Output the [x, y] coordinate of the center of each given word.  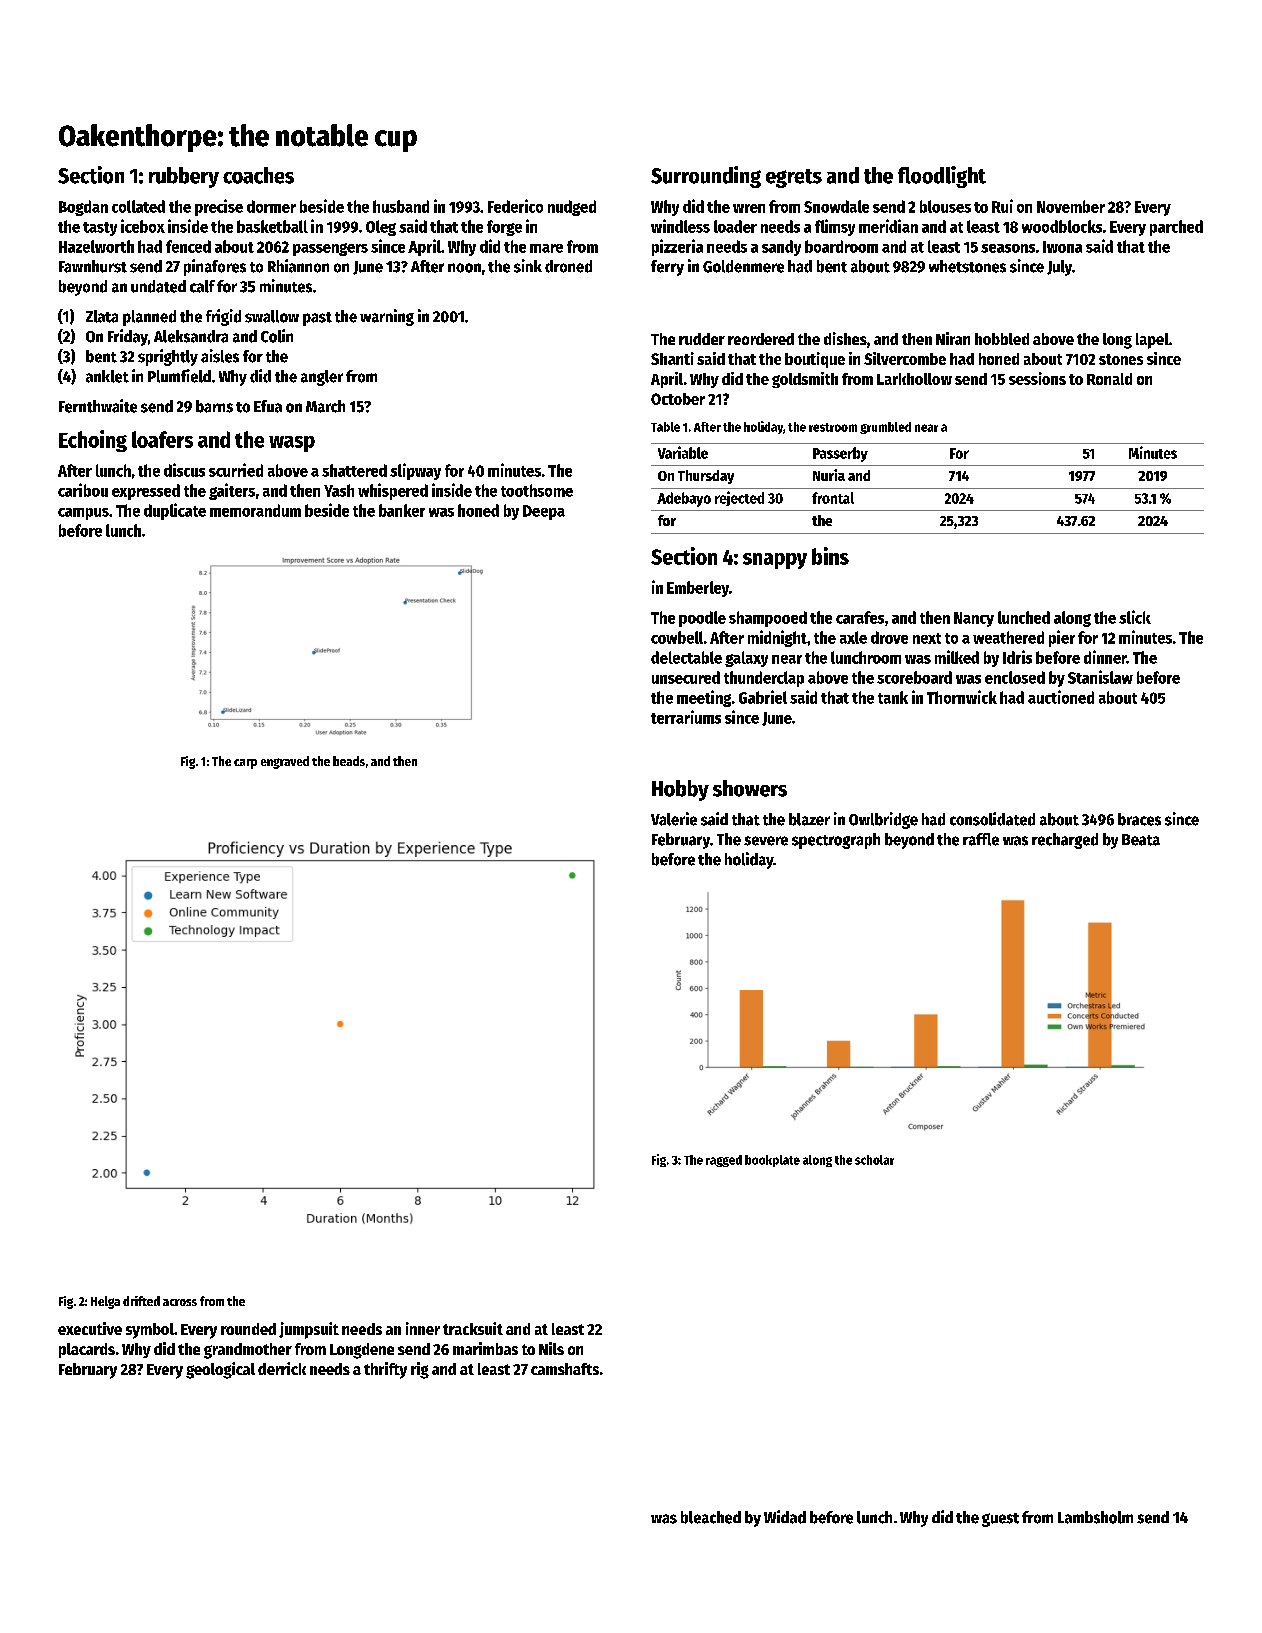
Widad [785, 1517]
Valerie [674, 819]
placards [87, 1350]
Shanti [672, 358]
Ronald [1109, 379]
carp [245, 764]
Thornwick [962, 697]
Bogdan [83, 208]
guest [1000, 1520]
